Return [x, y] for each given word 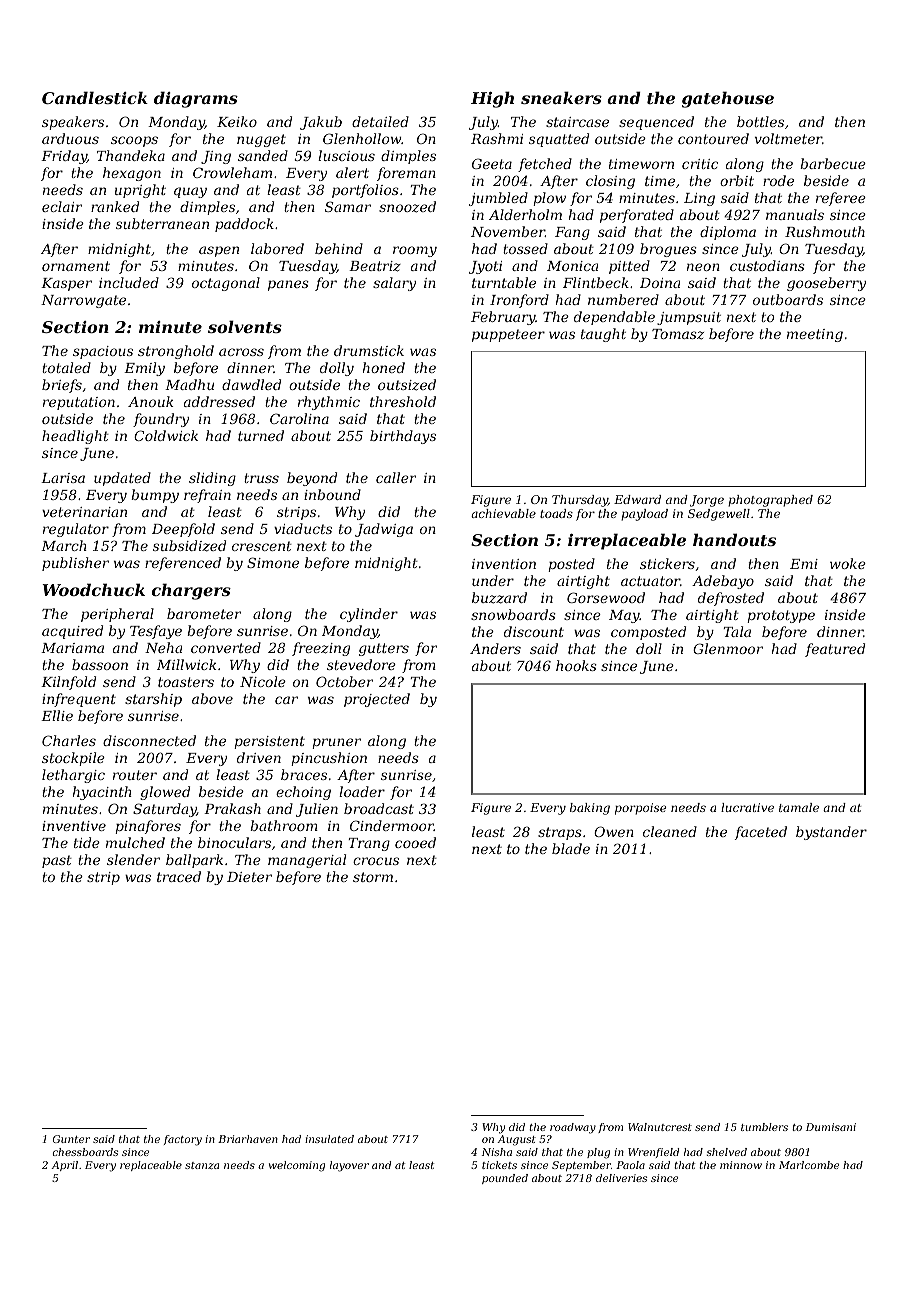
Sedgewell [719, 515]
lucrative [747, 807]
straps [560, 833]
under [493, 580]
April [64, 1166]
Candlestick [95, 97]
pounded [505, 1179]
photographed [770, 501]
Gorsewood [606, 597]
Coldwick [166, 435]
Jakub [321, 123]
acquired [72, 632]
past [57, 861]
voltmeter [788, 138]
